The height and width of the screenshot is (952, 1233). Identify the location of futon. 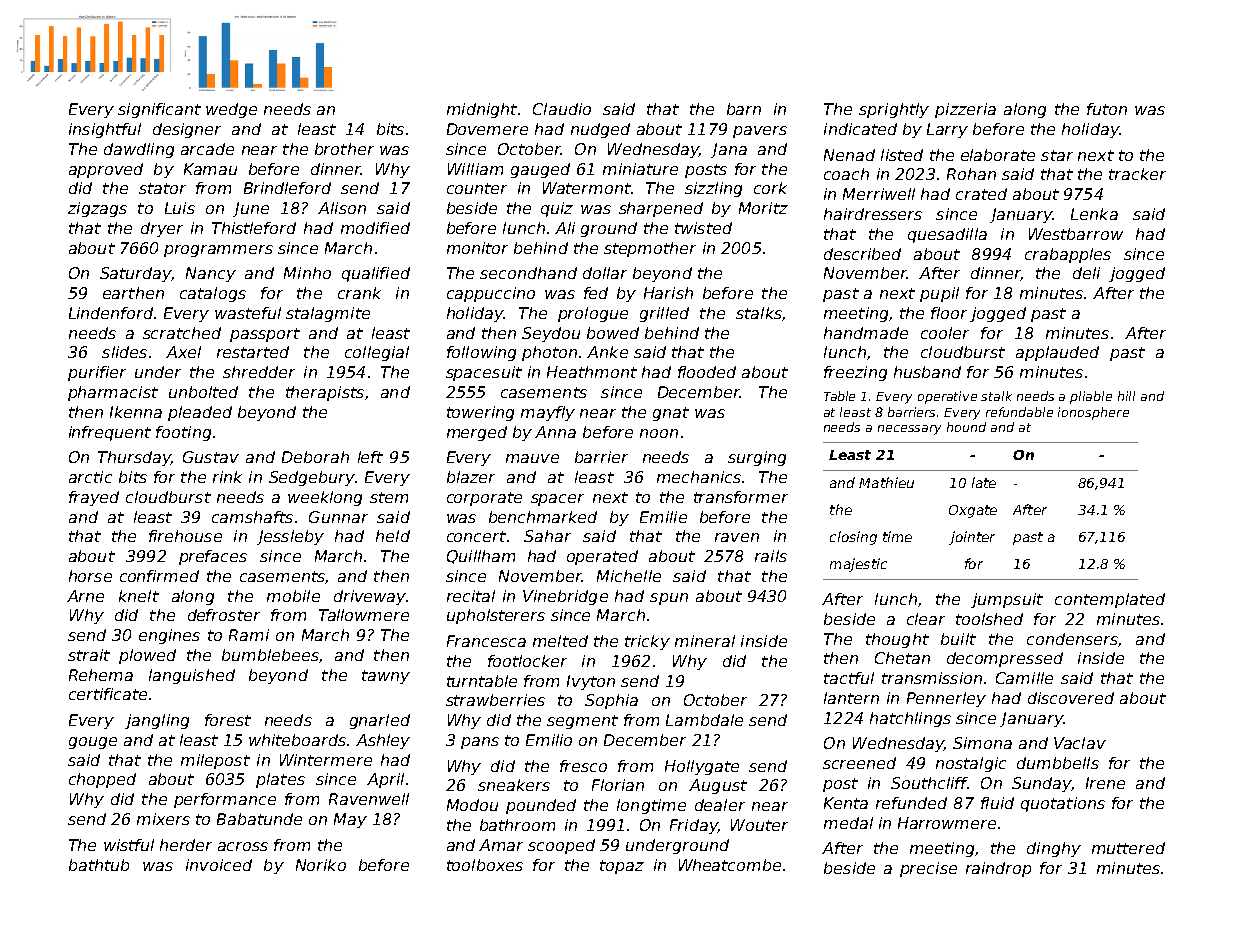
(1107, 109).
